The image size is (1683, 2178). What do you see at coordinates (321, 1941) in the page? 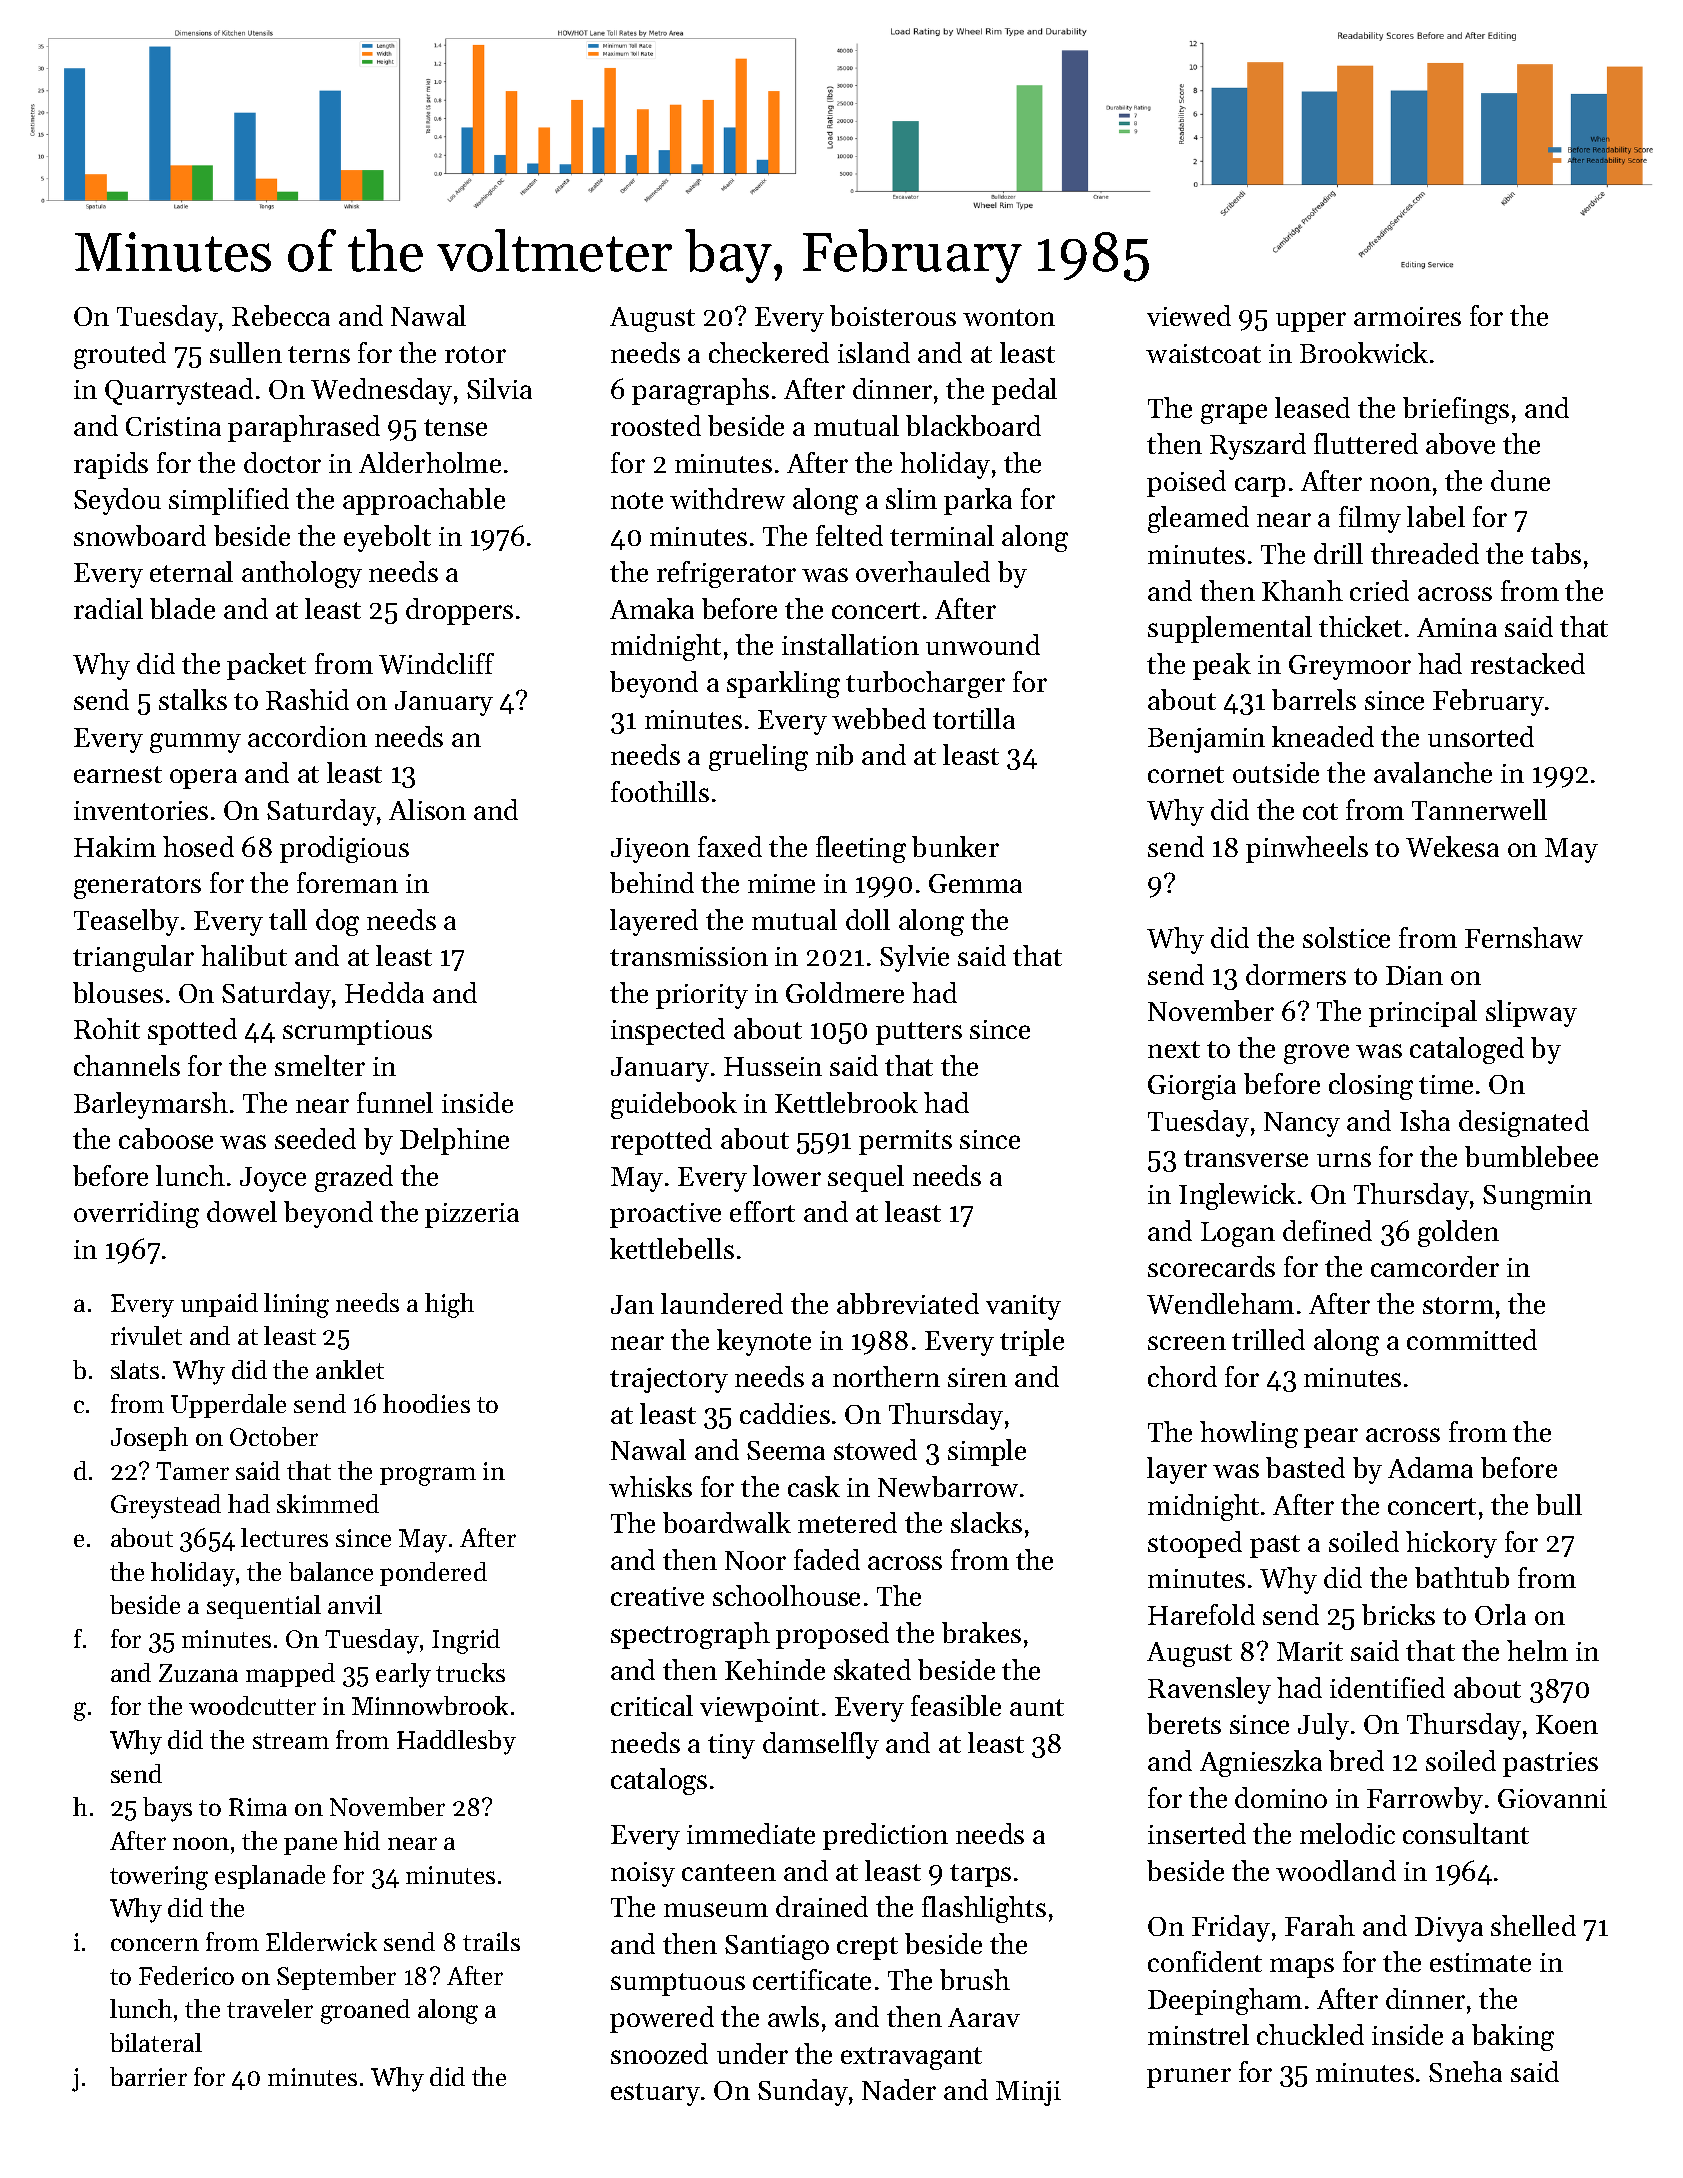
I see `Elderwick` at bounding box center [321, 1941].
